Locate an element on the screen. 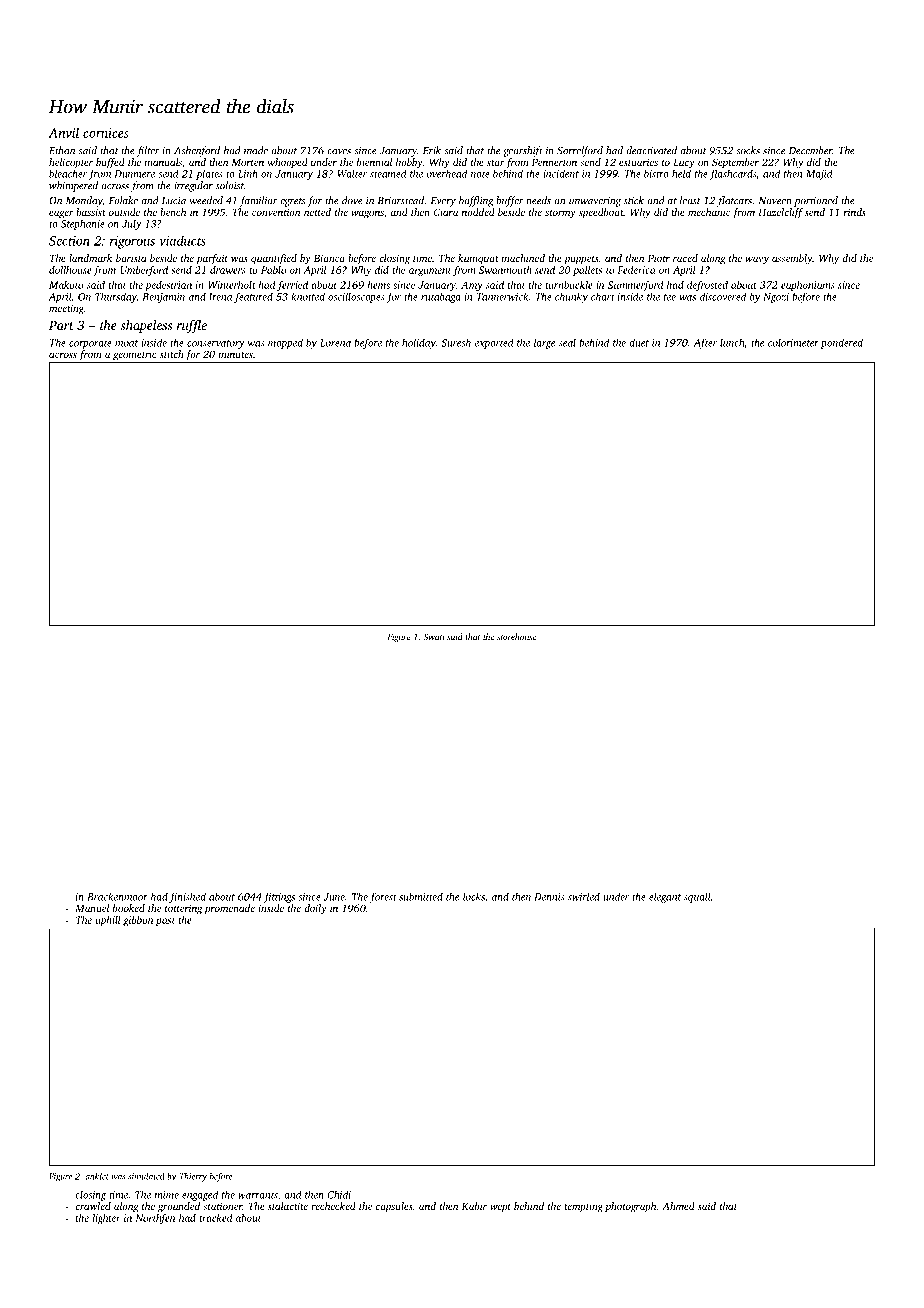 Image resolution: width=924 pixels, height=1308 pixels. squall is located at coordinates (697, 897).
